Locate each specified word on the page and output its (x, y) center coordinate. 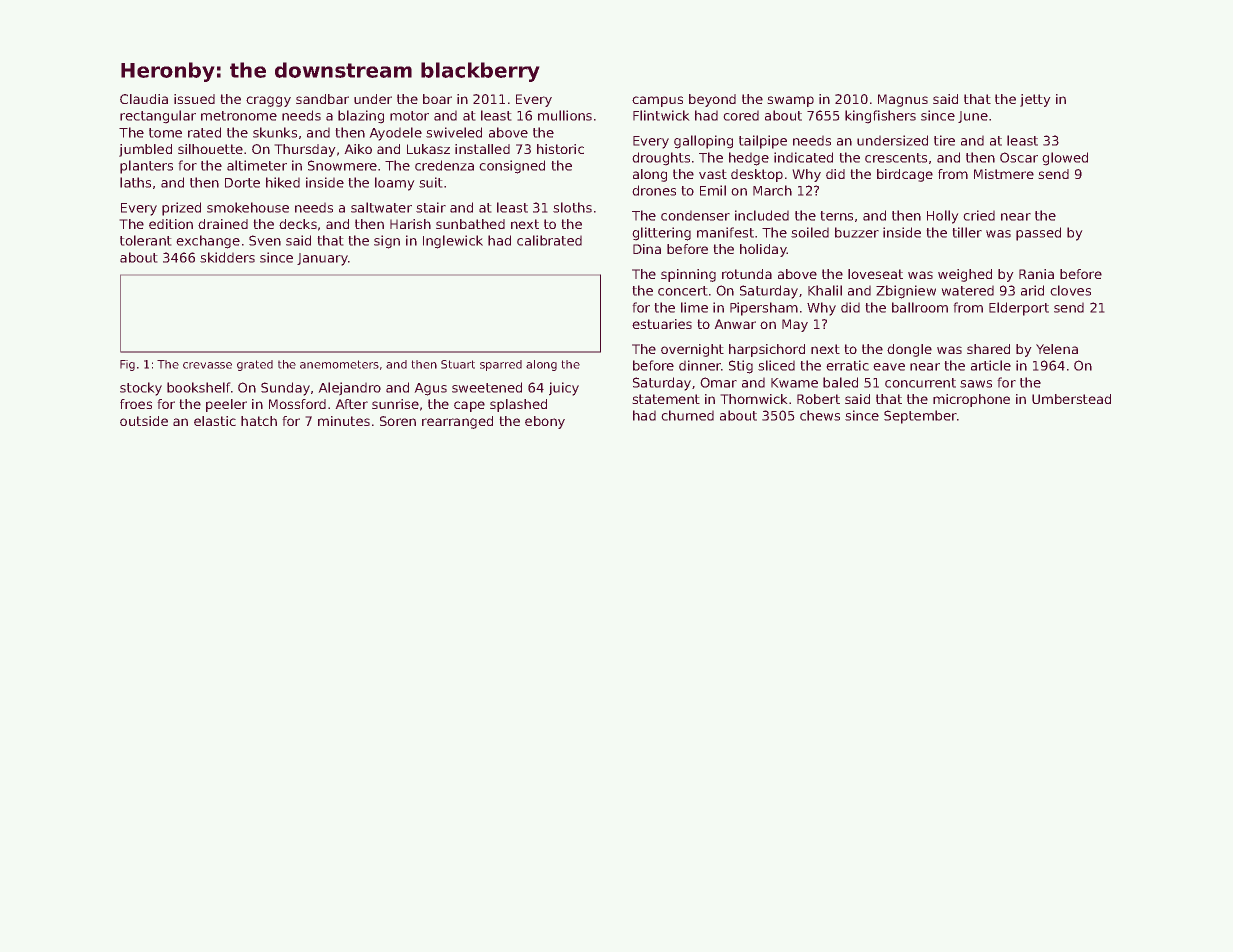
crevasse (207, 365)
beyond (712, 100)
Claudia (144, 99)
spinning (688, 275)
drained (223, 224)
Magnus (903, 100)
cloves (1070, 290)
